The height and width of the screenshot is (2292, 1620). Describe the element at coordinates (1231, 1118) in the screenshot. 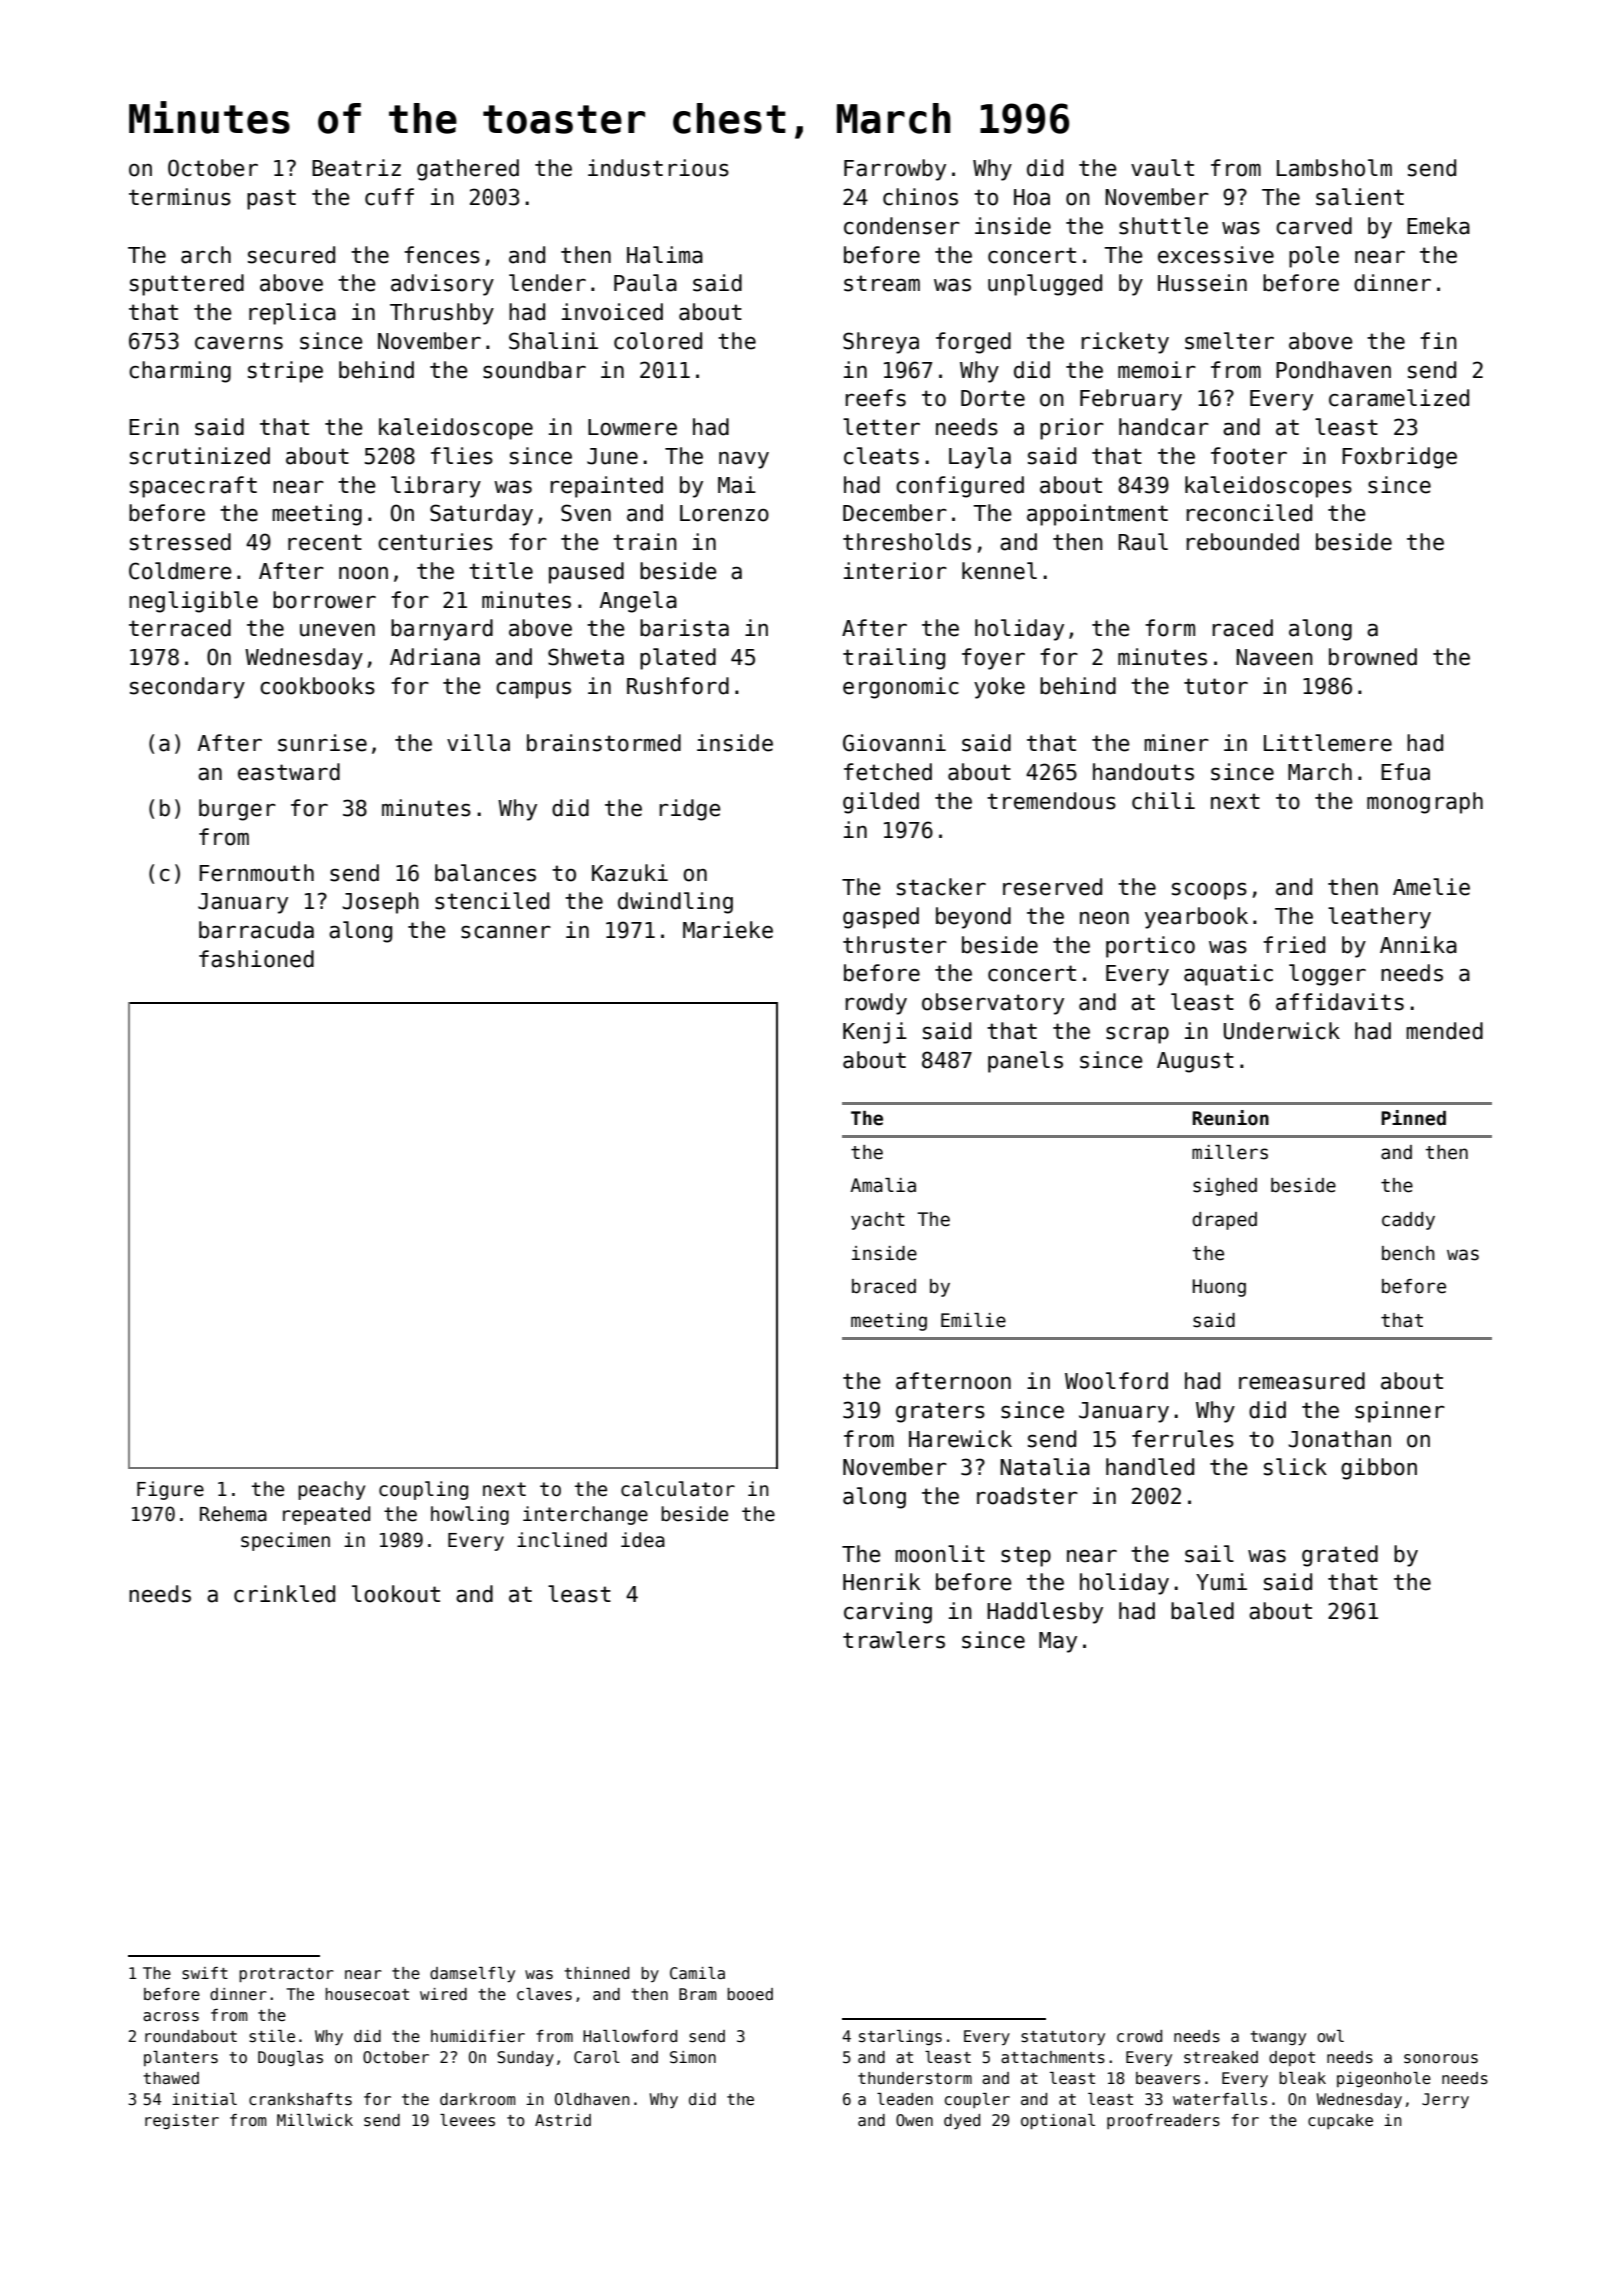

I see `Reunion` at that location.
